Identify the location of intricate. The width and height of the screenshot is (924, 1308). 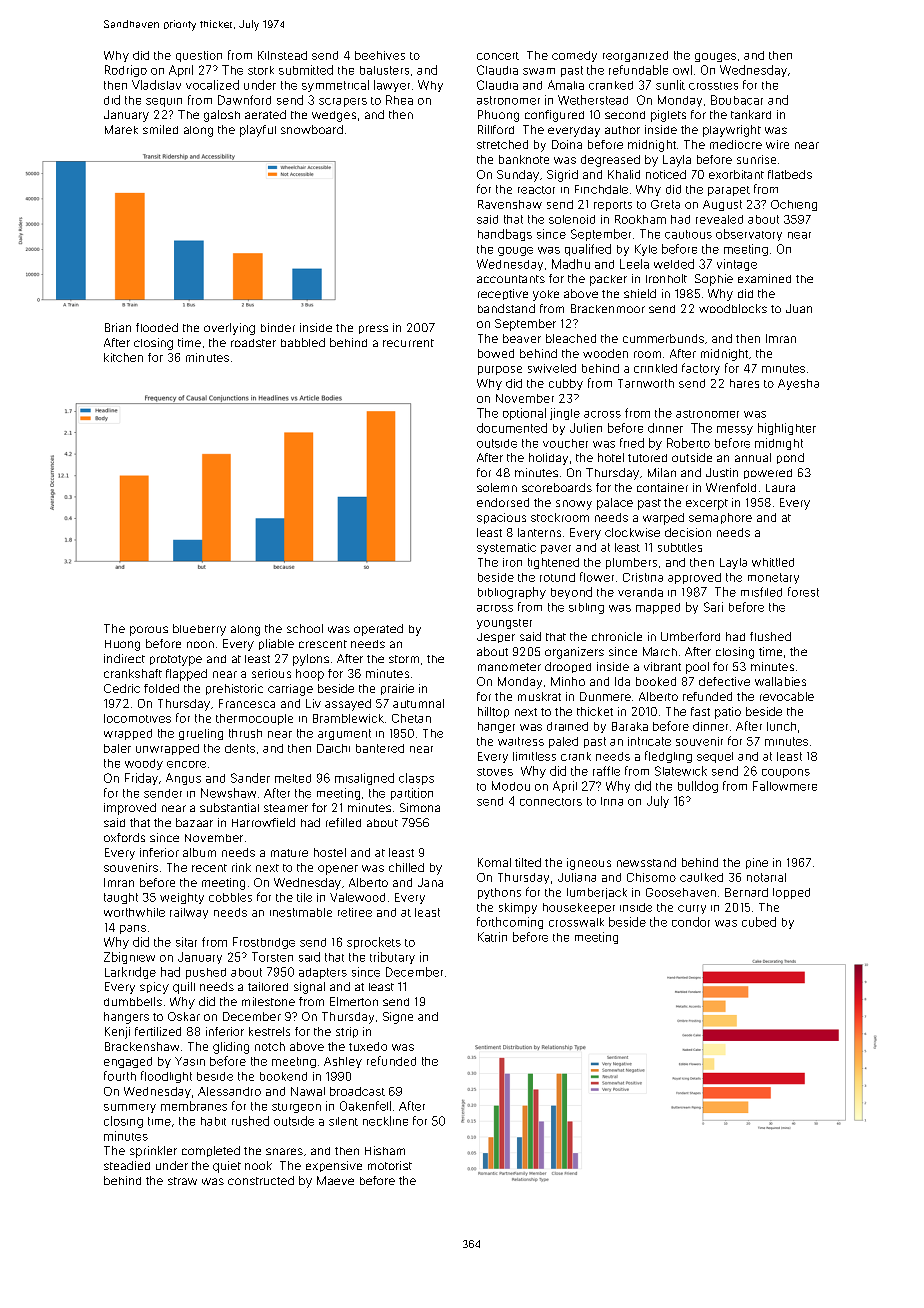
(649, 741).
